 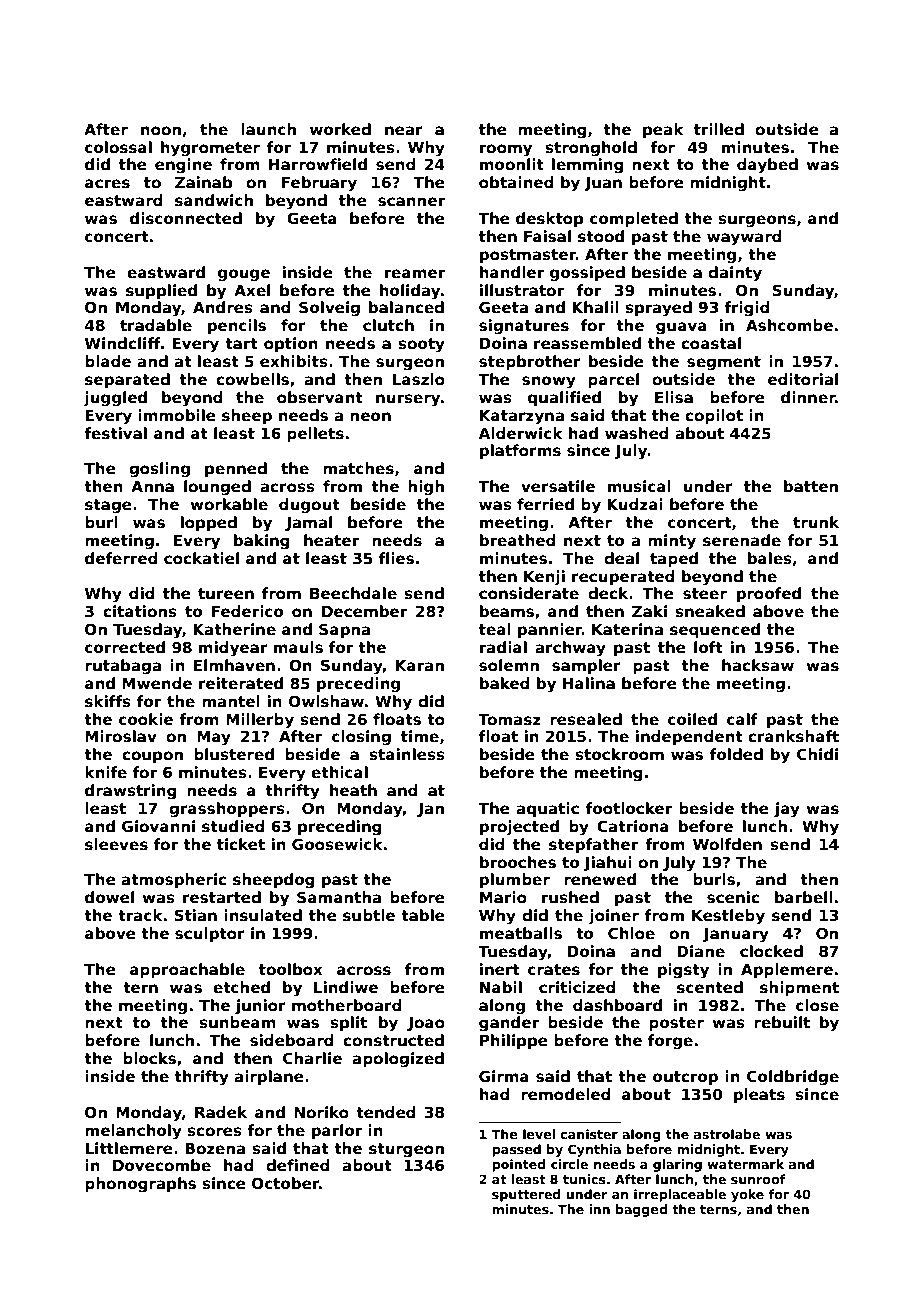 I want to click on Miroslav, so click(x=121, y=736).
